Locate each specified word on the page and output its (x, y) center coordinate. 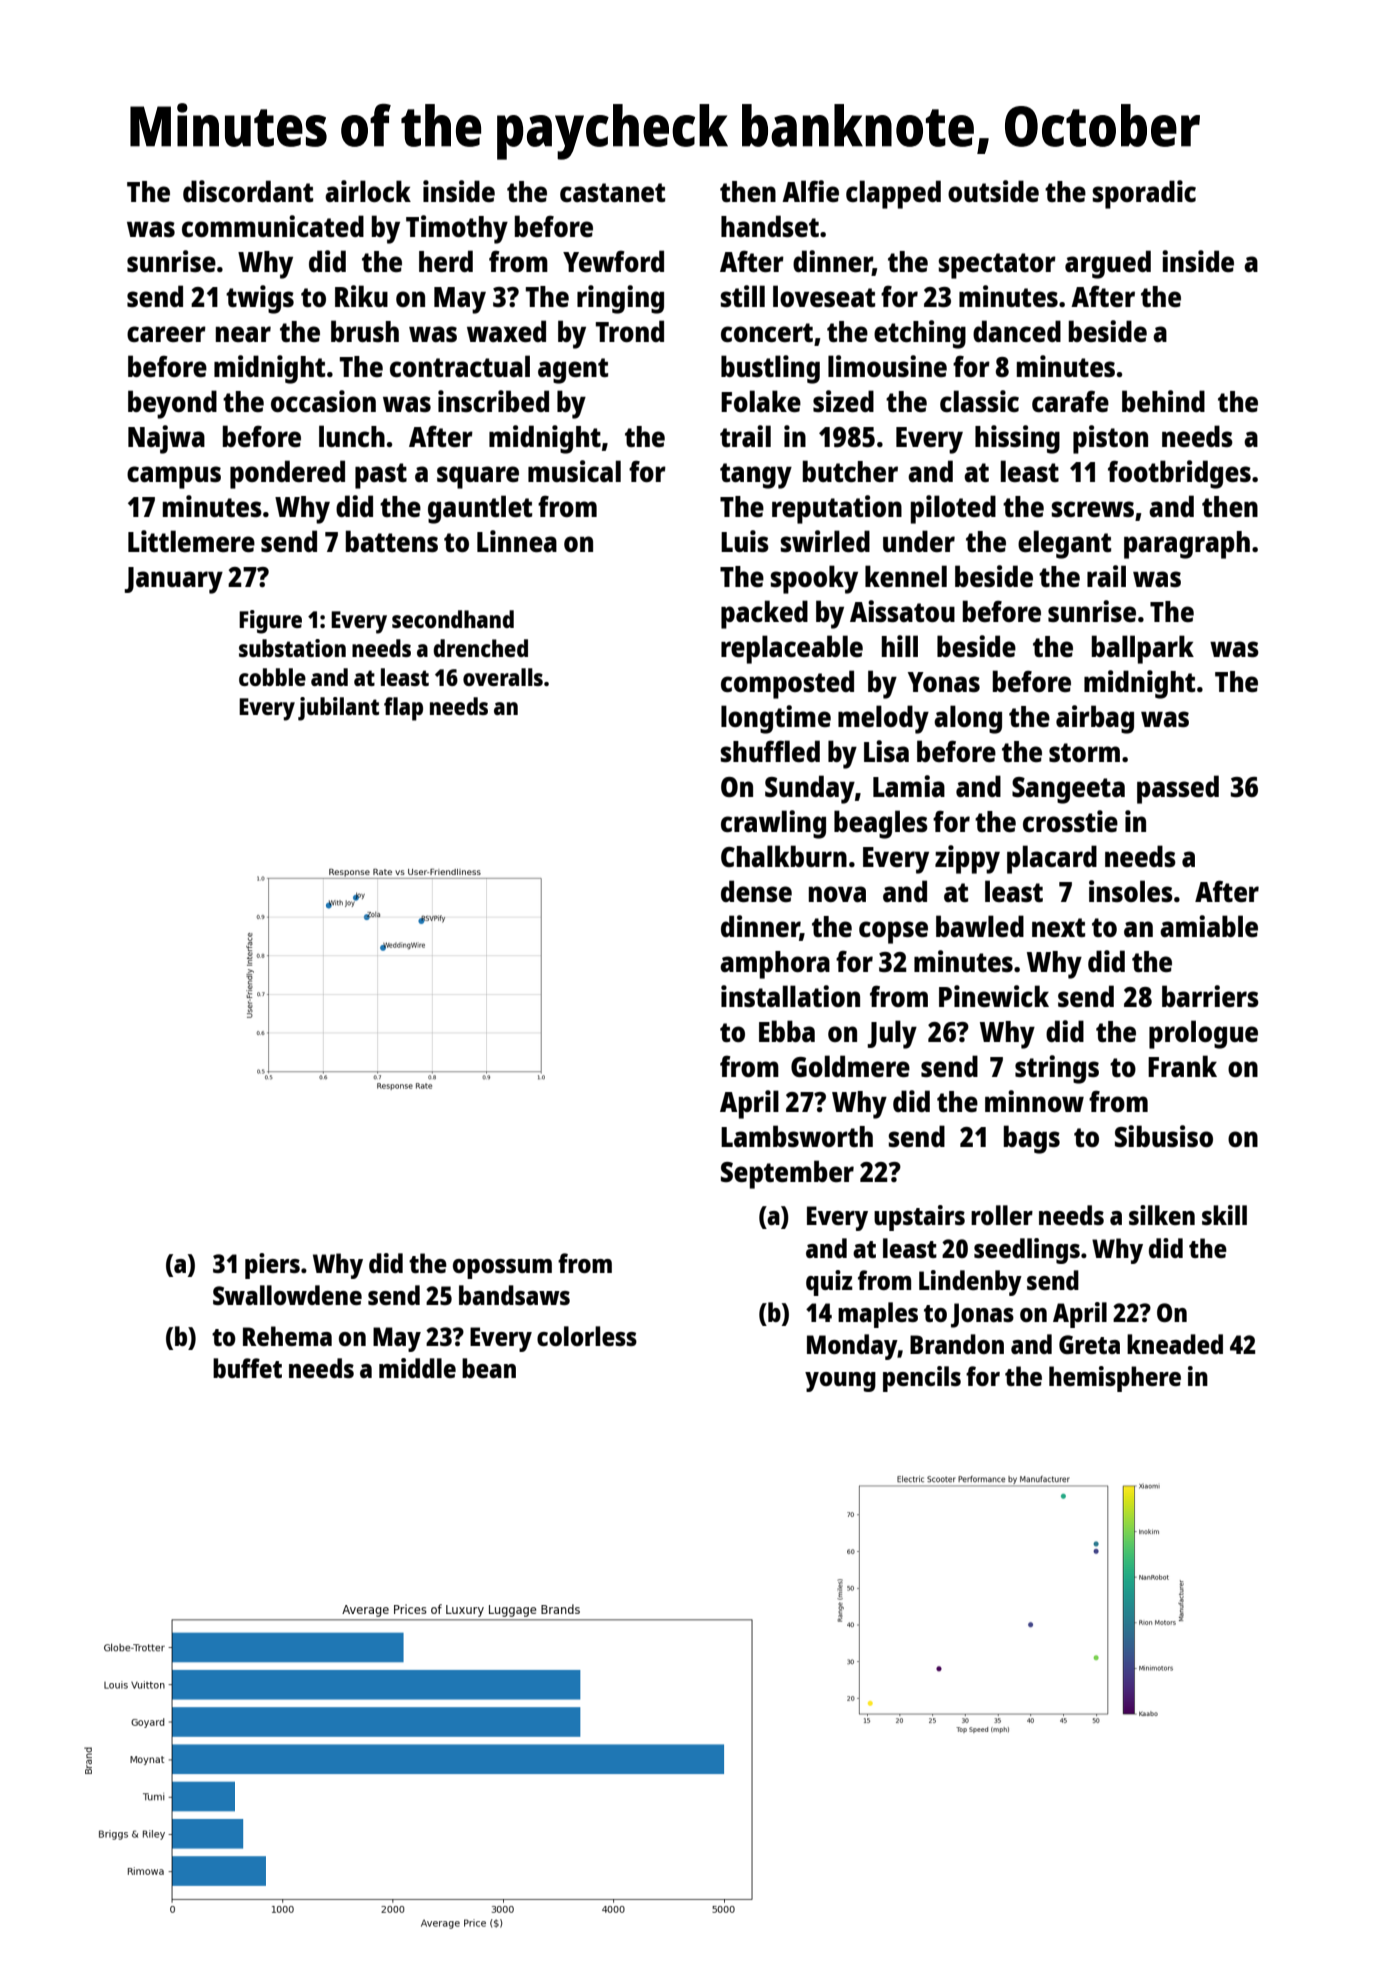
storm (1084, 752)
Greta (1089, 1344)
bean (489, 1368)
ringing (620, 299)
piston (1110, 439)
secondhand (453, 619)
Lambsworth (797, 1136)
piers (272, 1266)
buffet (247, 1368)
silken (1162, 1215)
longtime (776, 719)
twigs (260, 299)
